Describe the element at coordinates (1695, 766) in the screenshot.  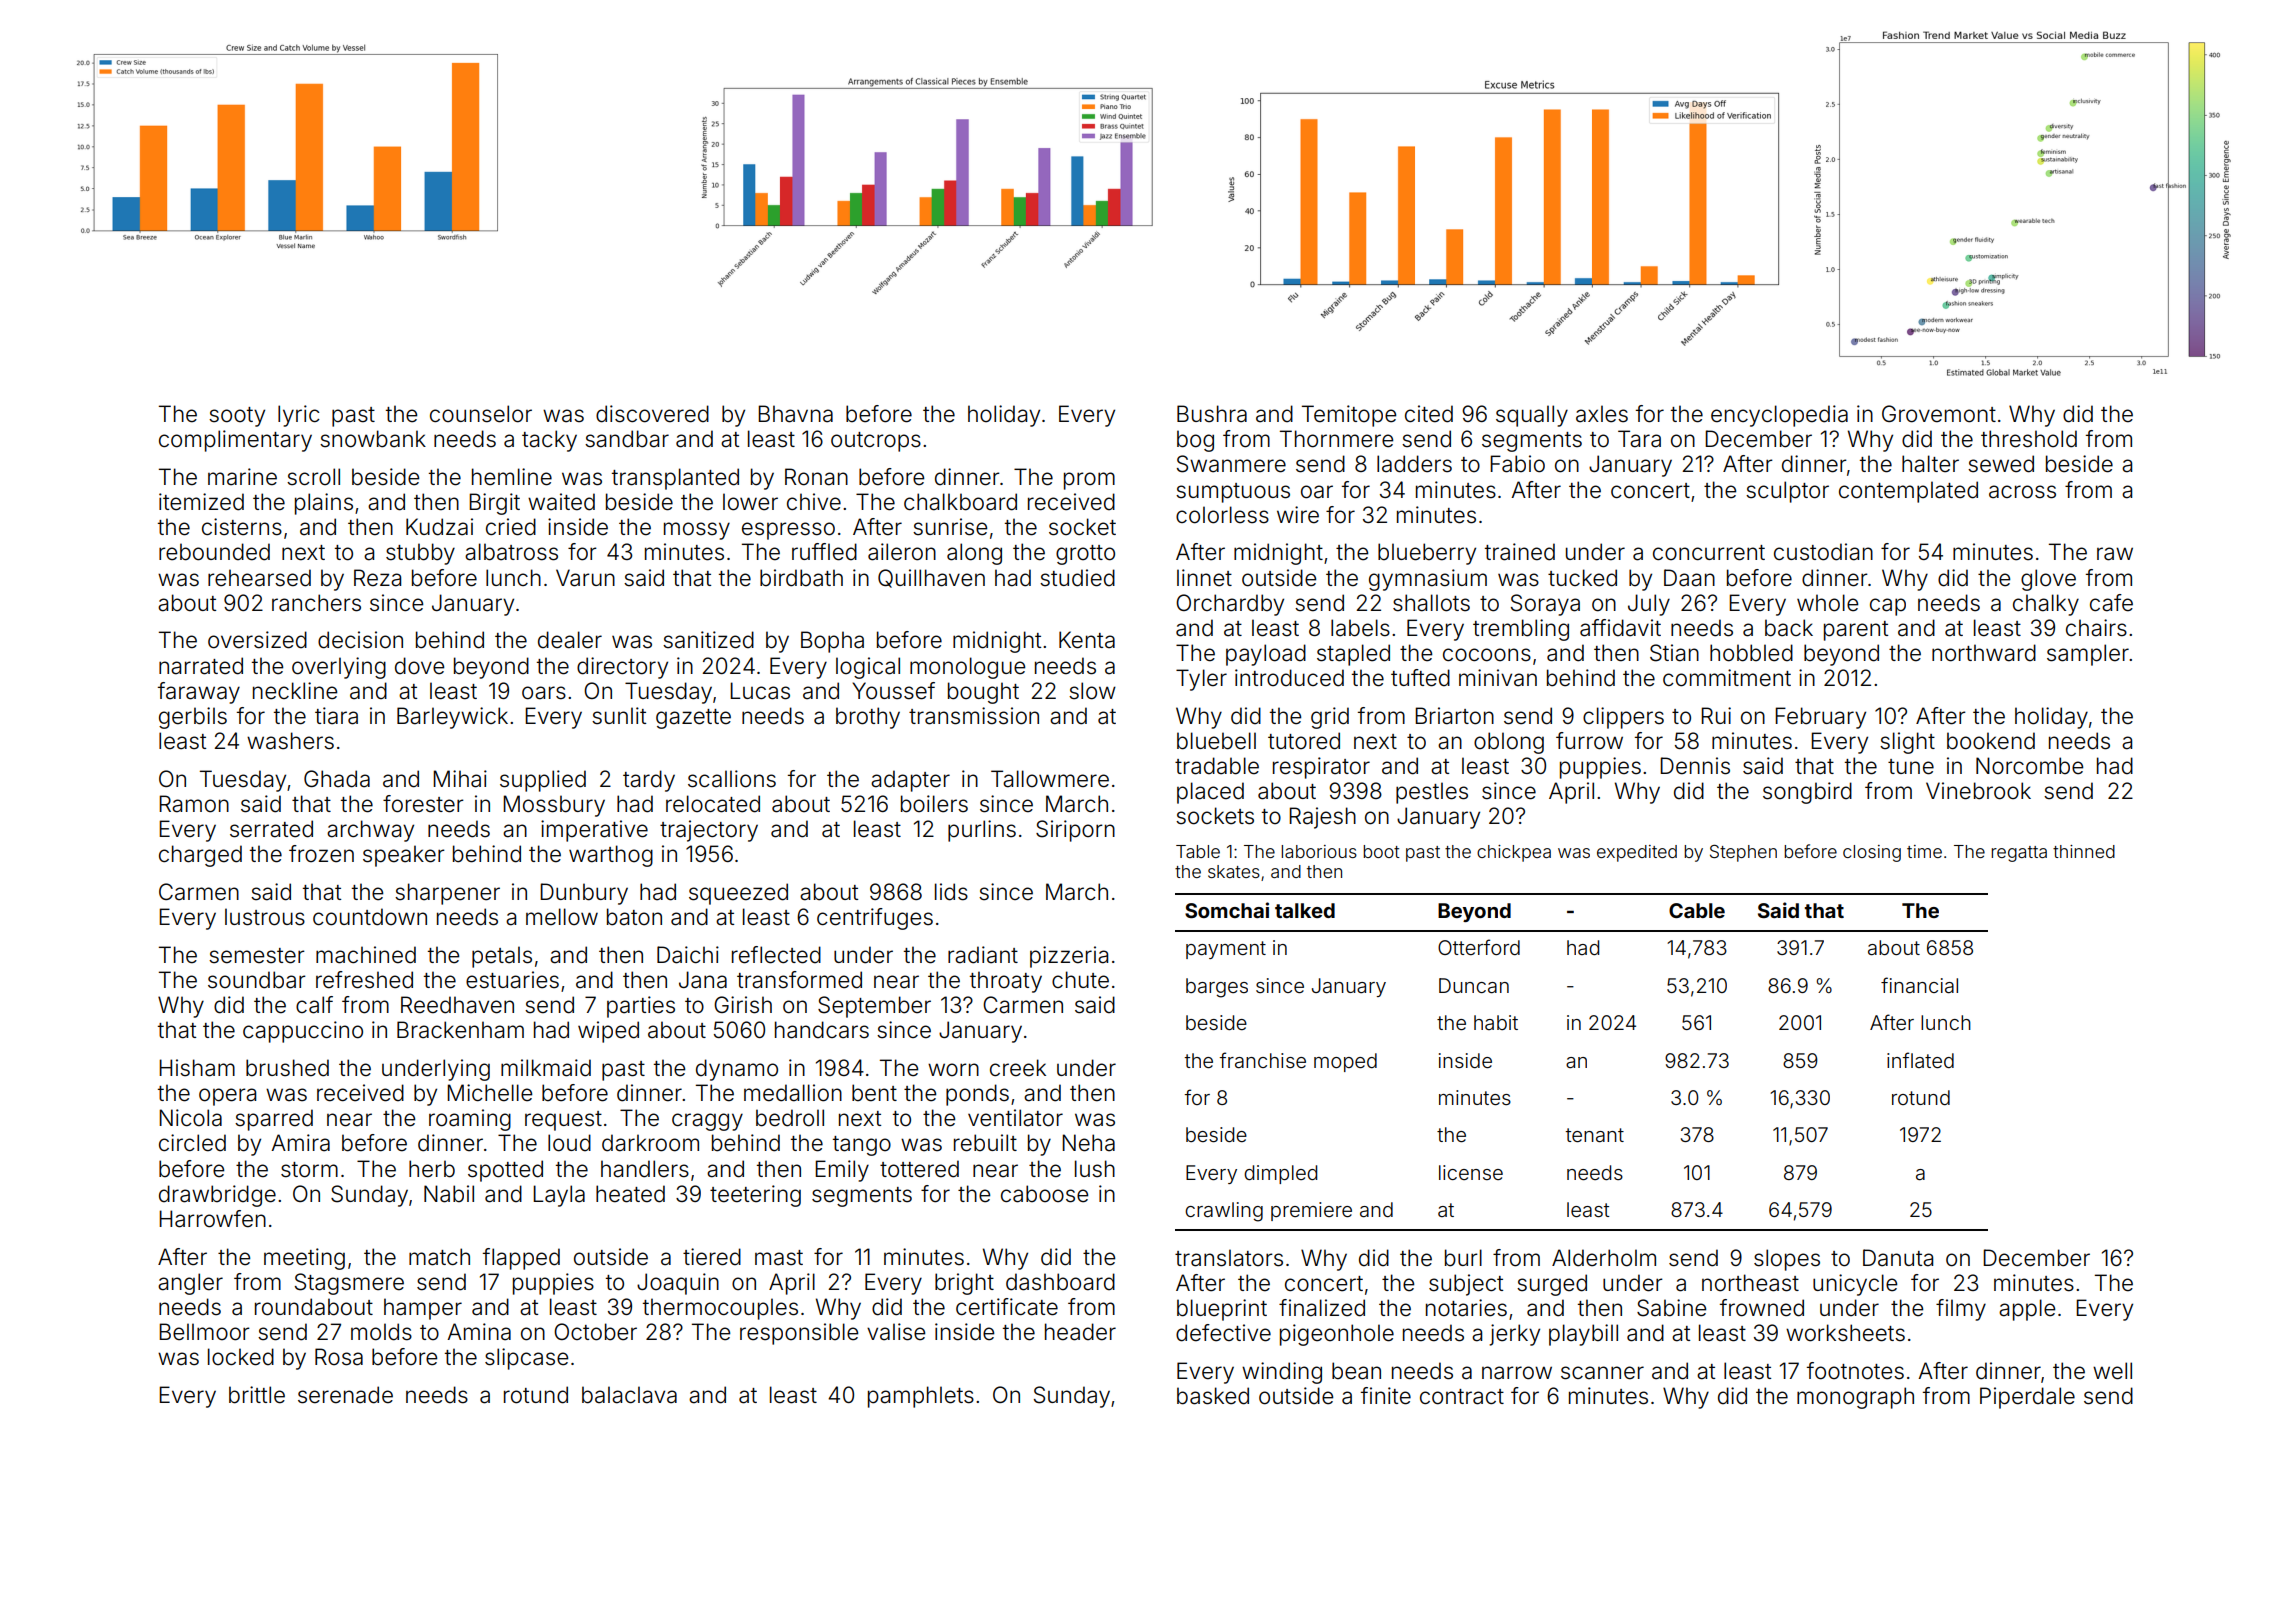
I see `Dennis` at that location.
